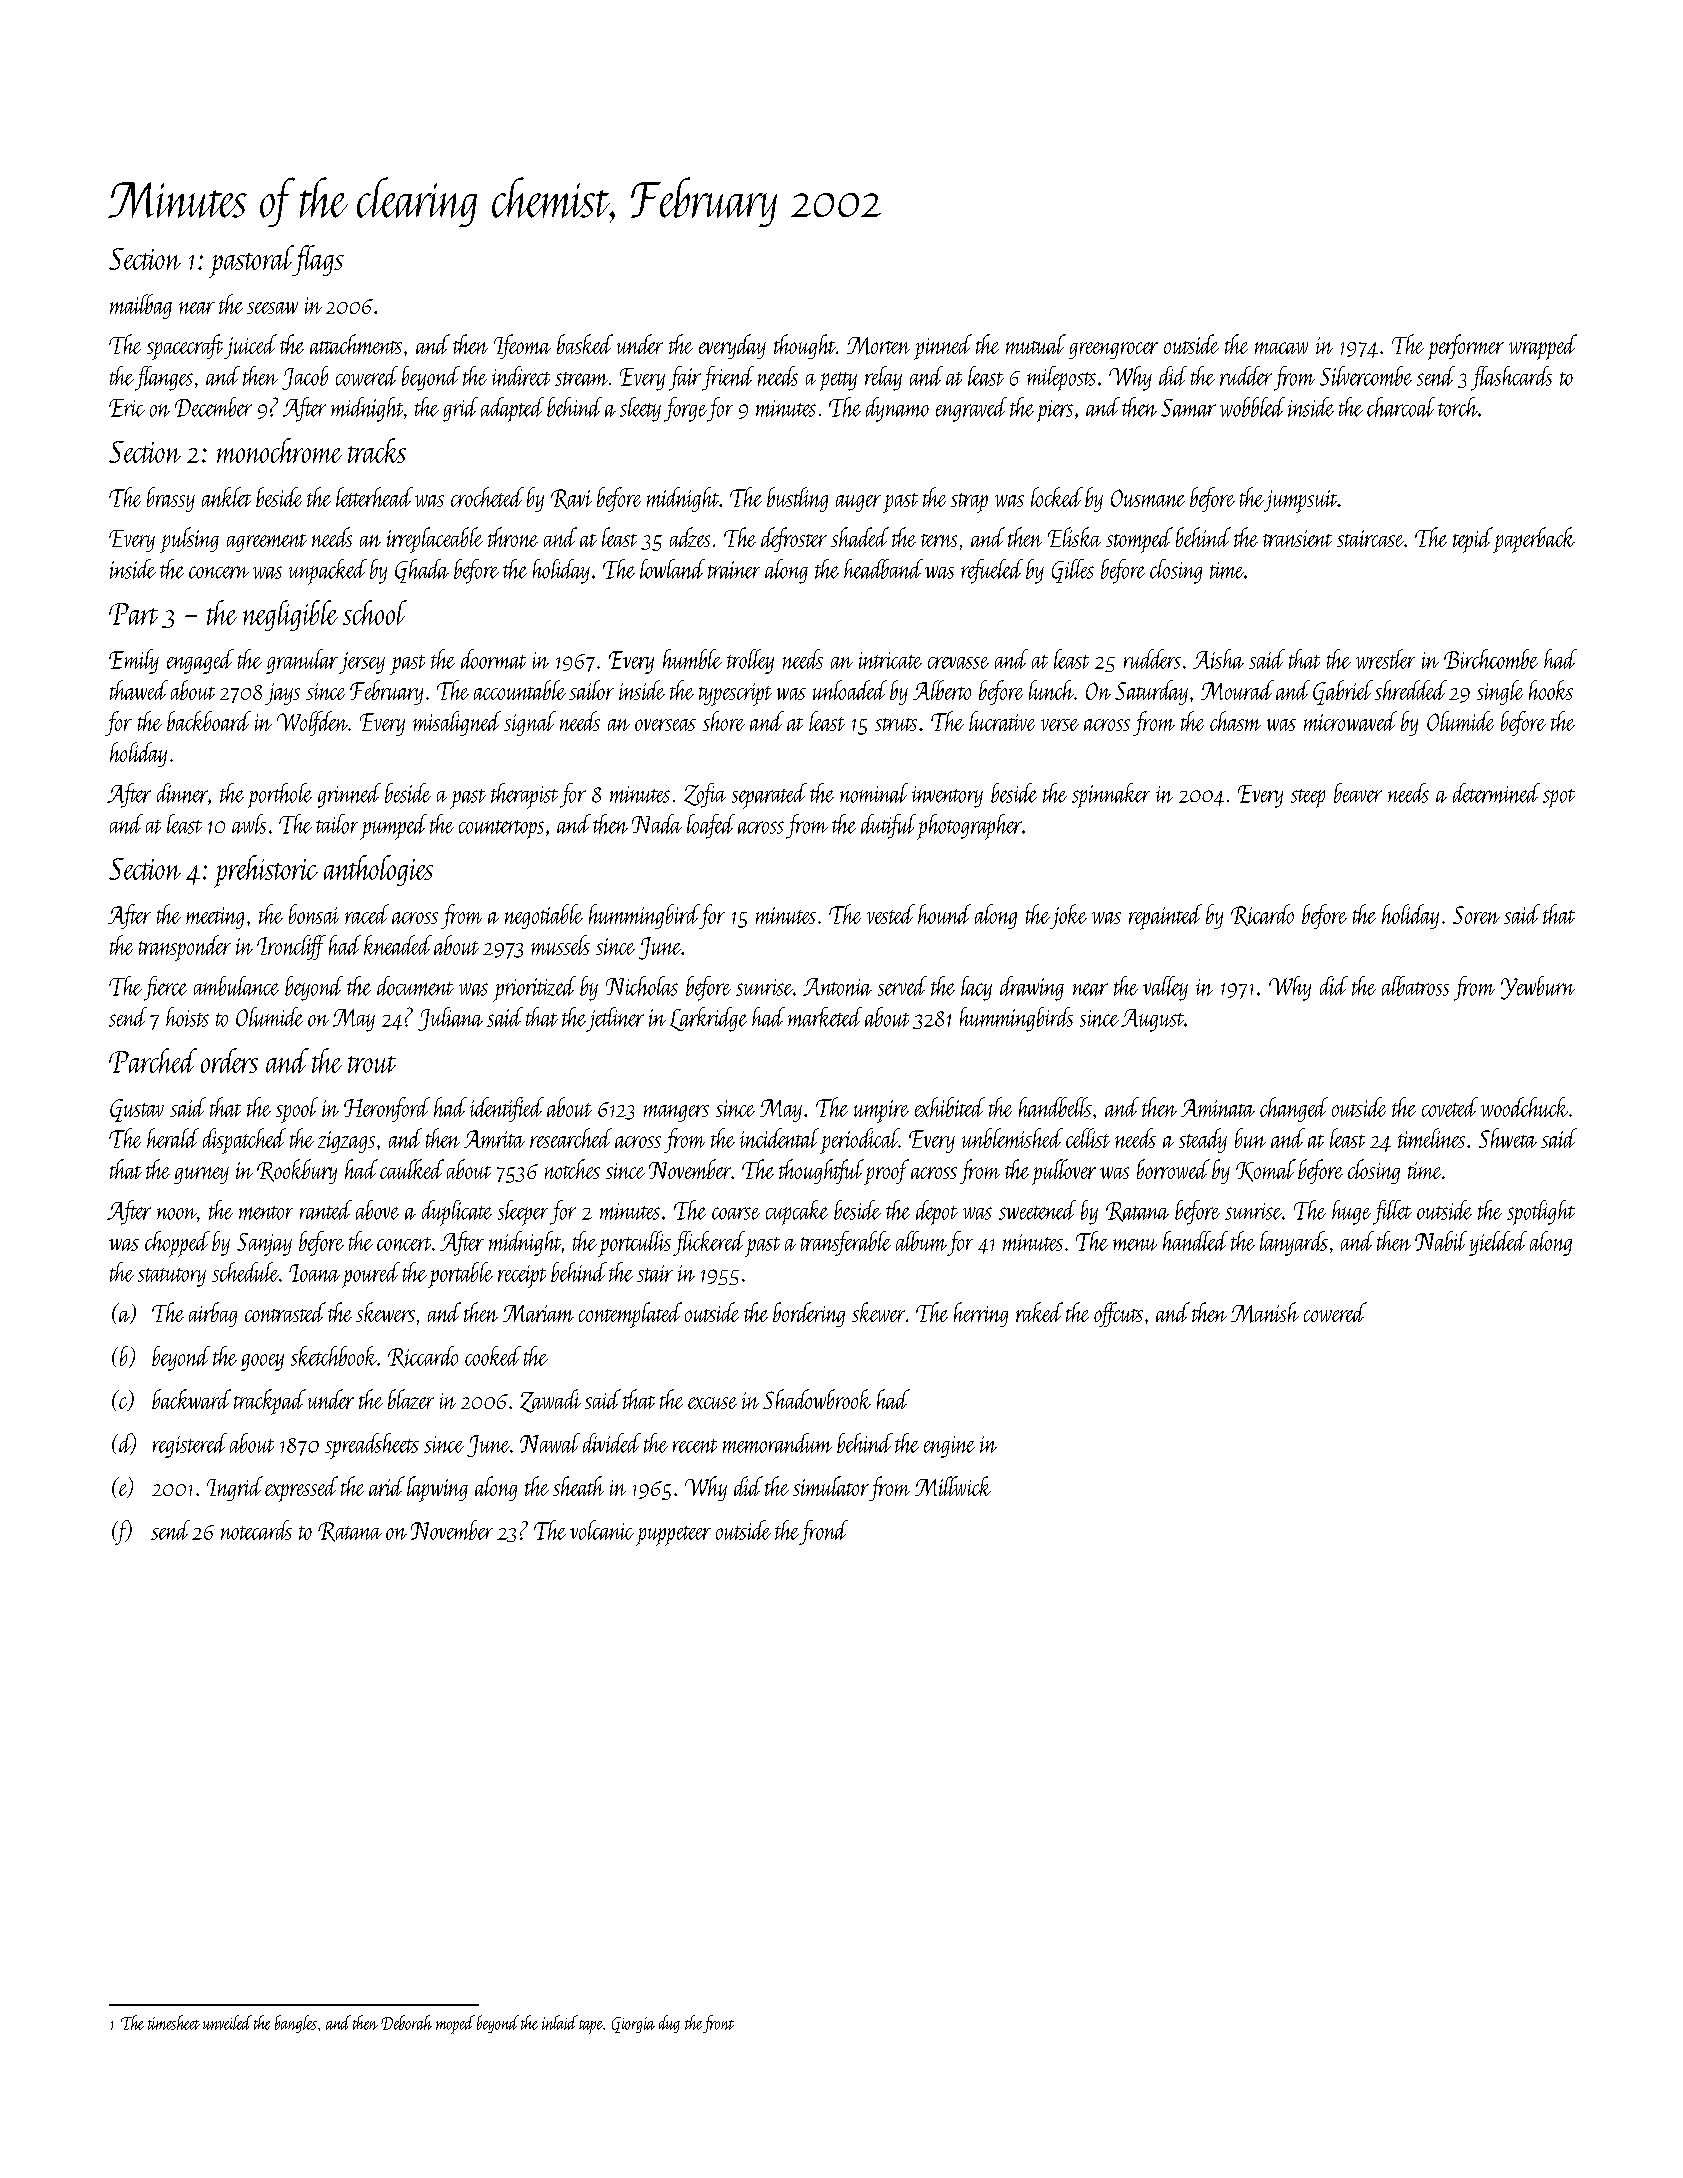 The height and width of the document is (2178, 1683). I want to click on blazer, so click(411, 1399).
